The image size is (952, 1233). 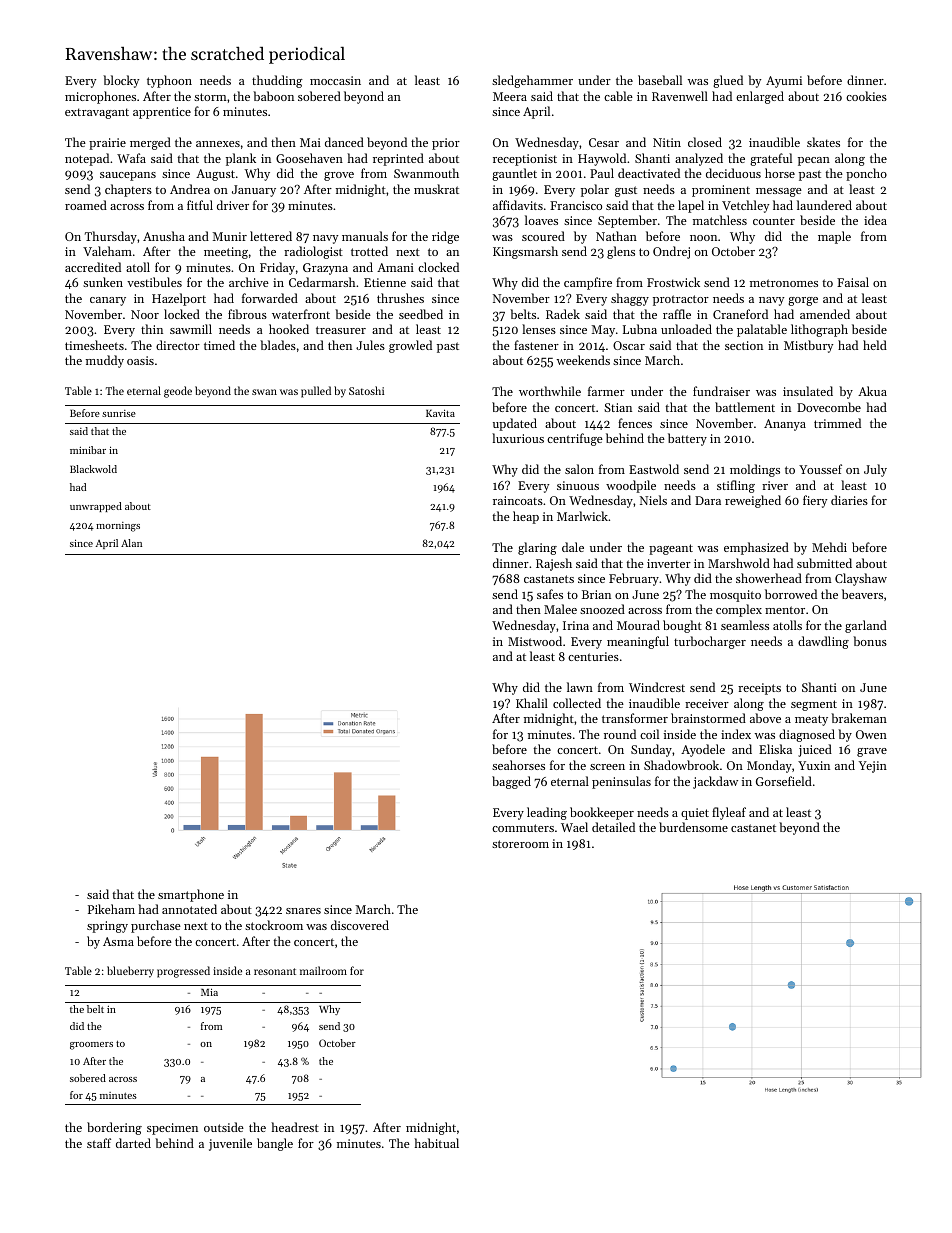 I want to click on habitual, so click(x=436, y=1143).
